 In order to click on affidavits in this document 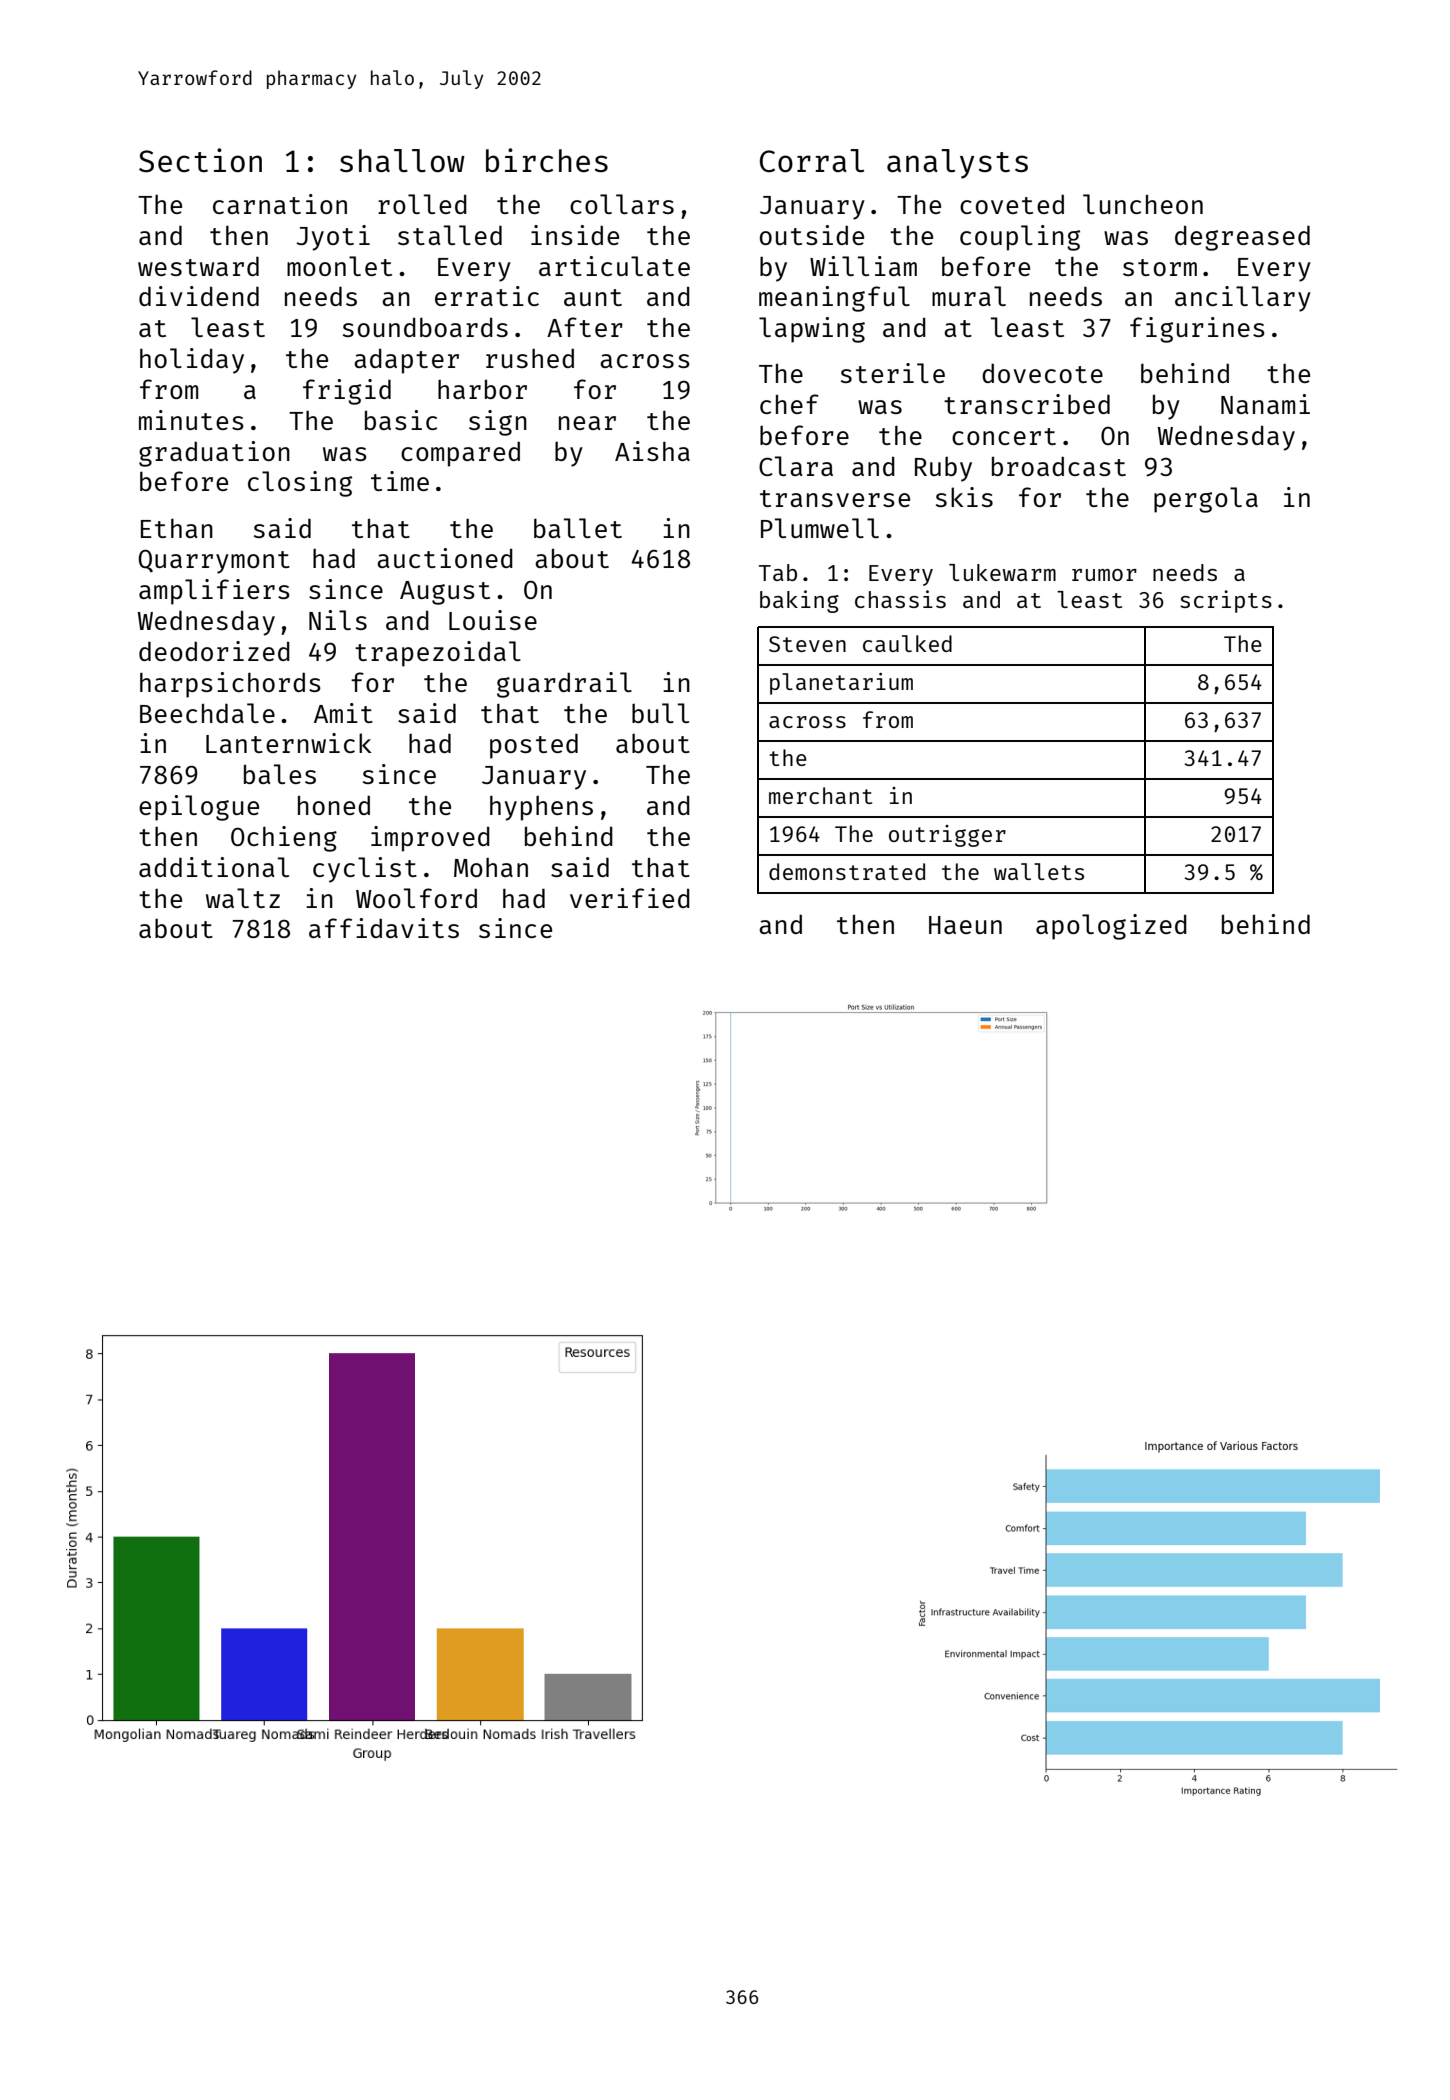, I will do `click(384, 928)`.
